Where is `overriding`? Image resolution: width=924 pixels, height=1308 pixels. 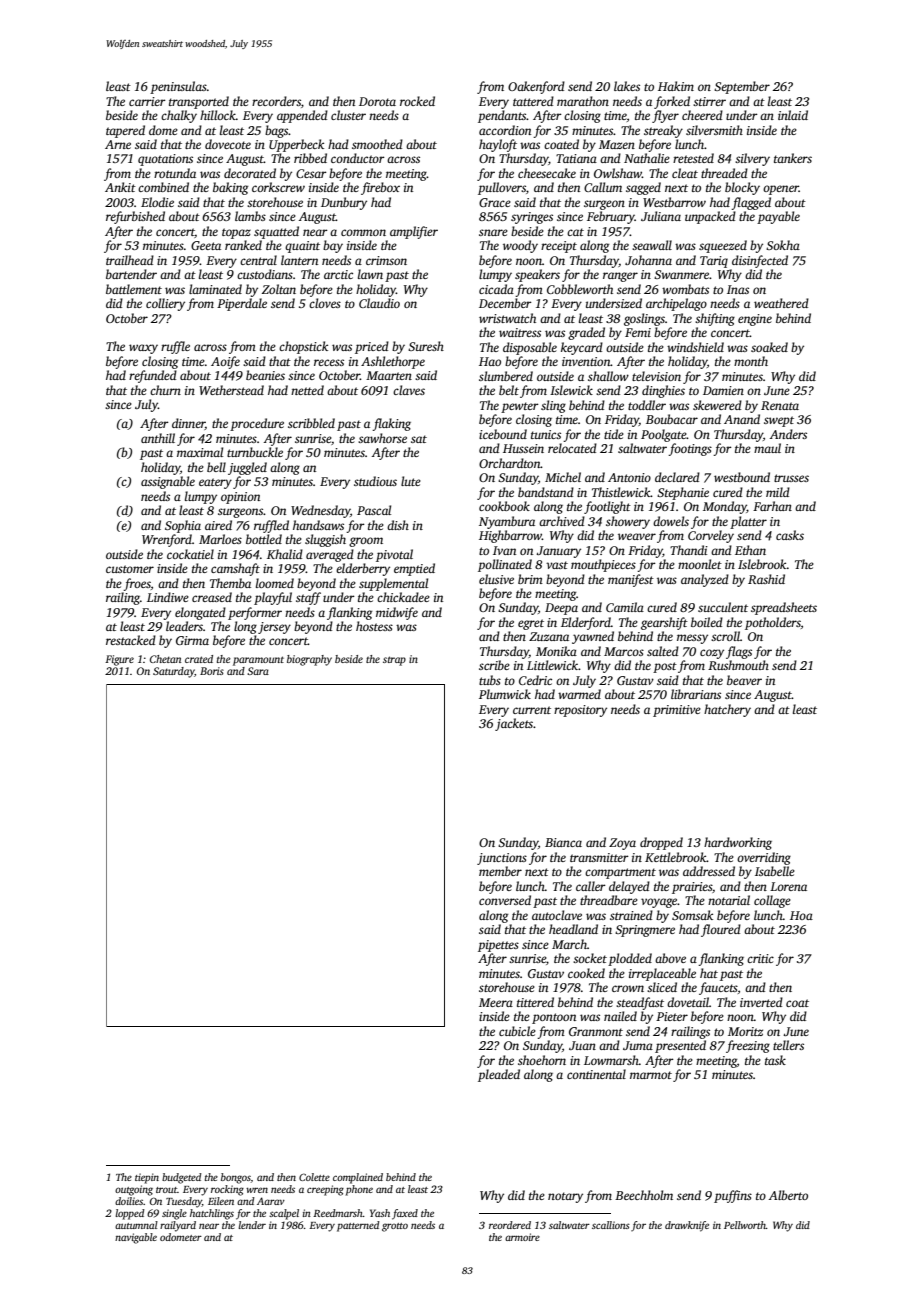
overriding is located at coordinates (764, 858).
